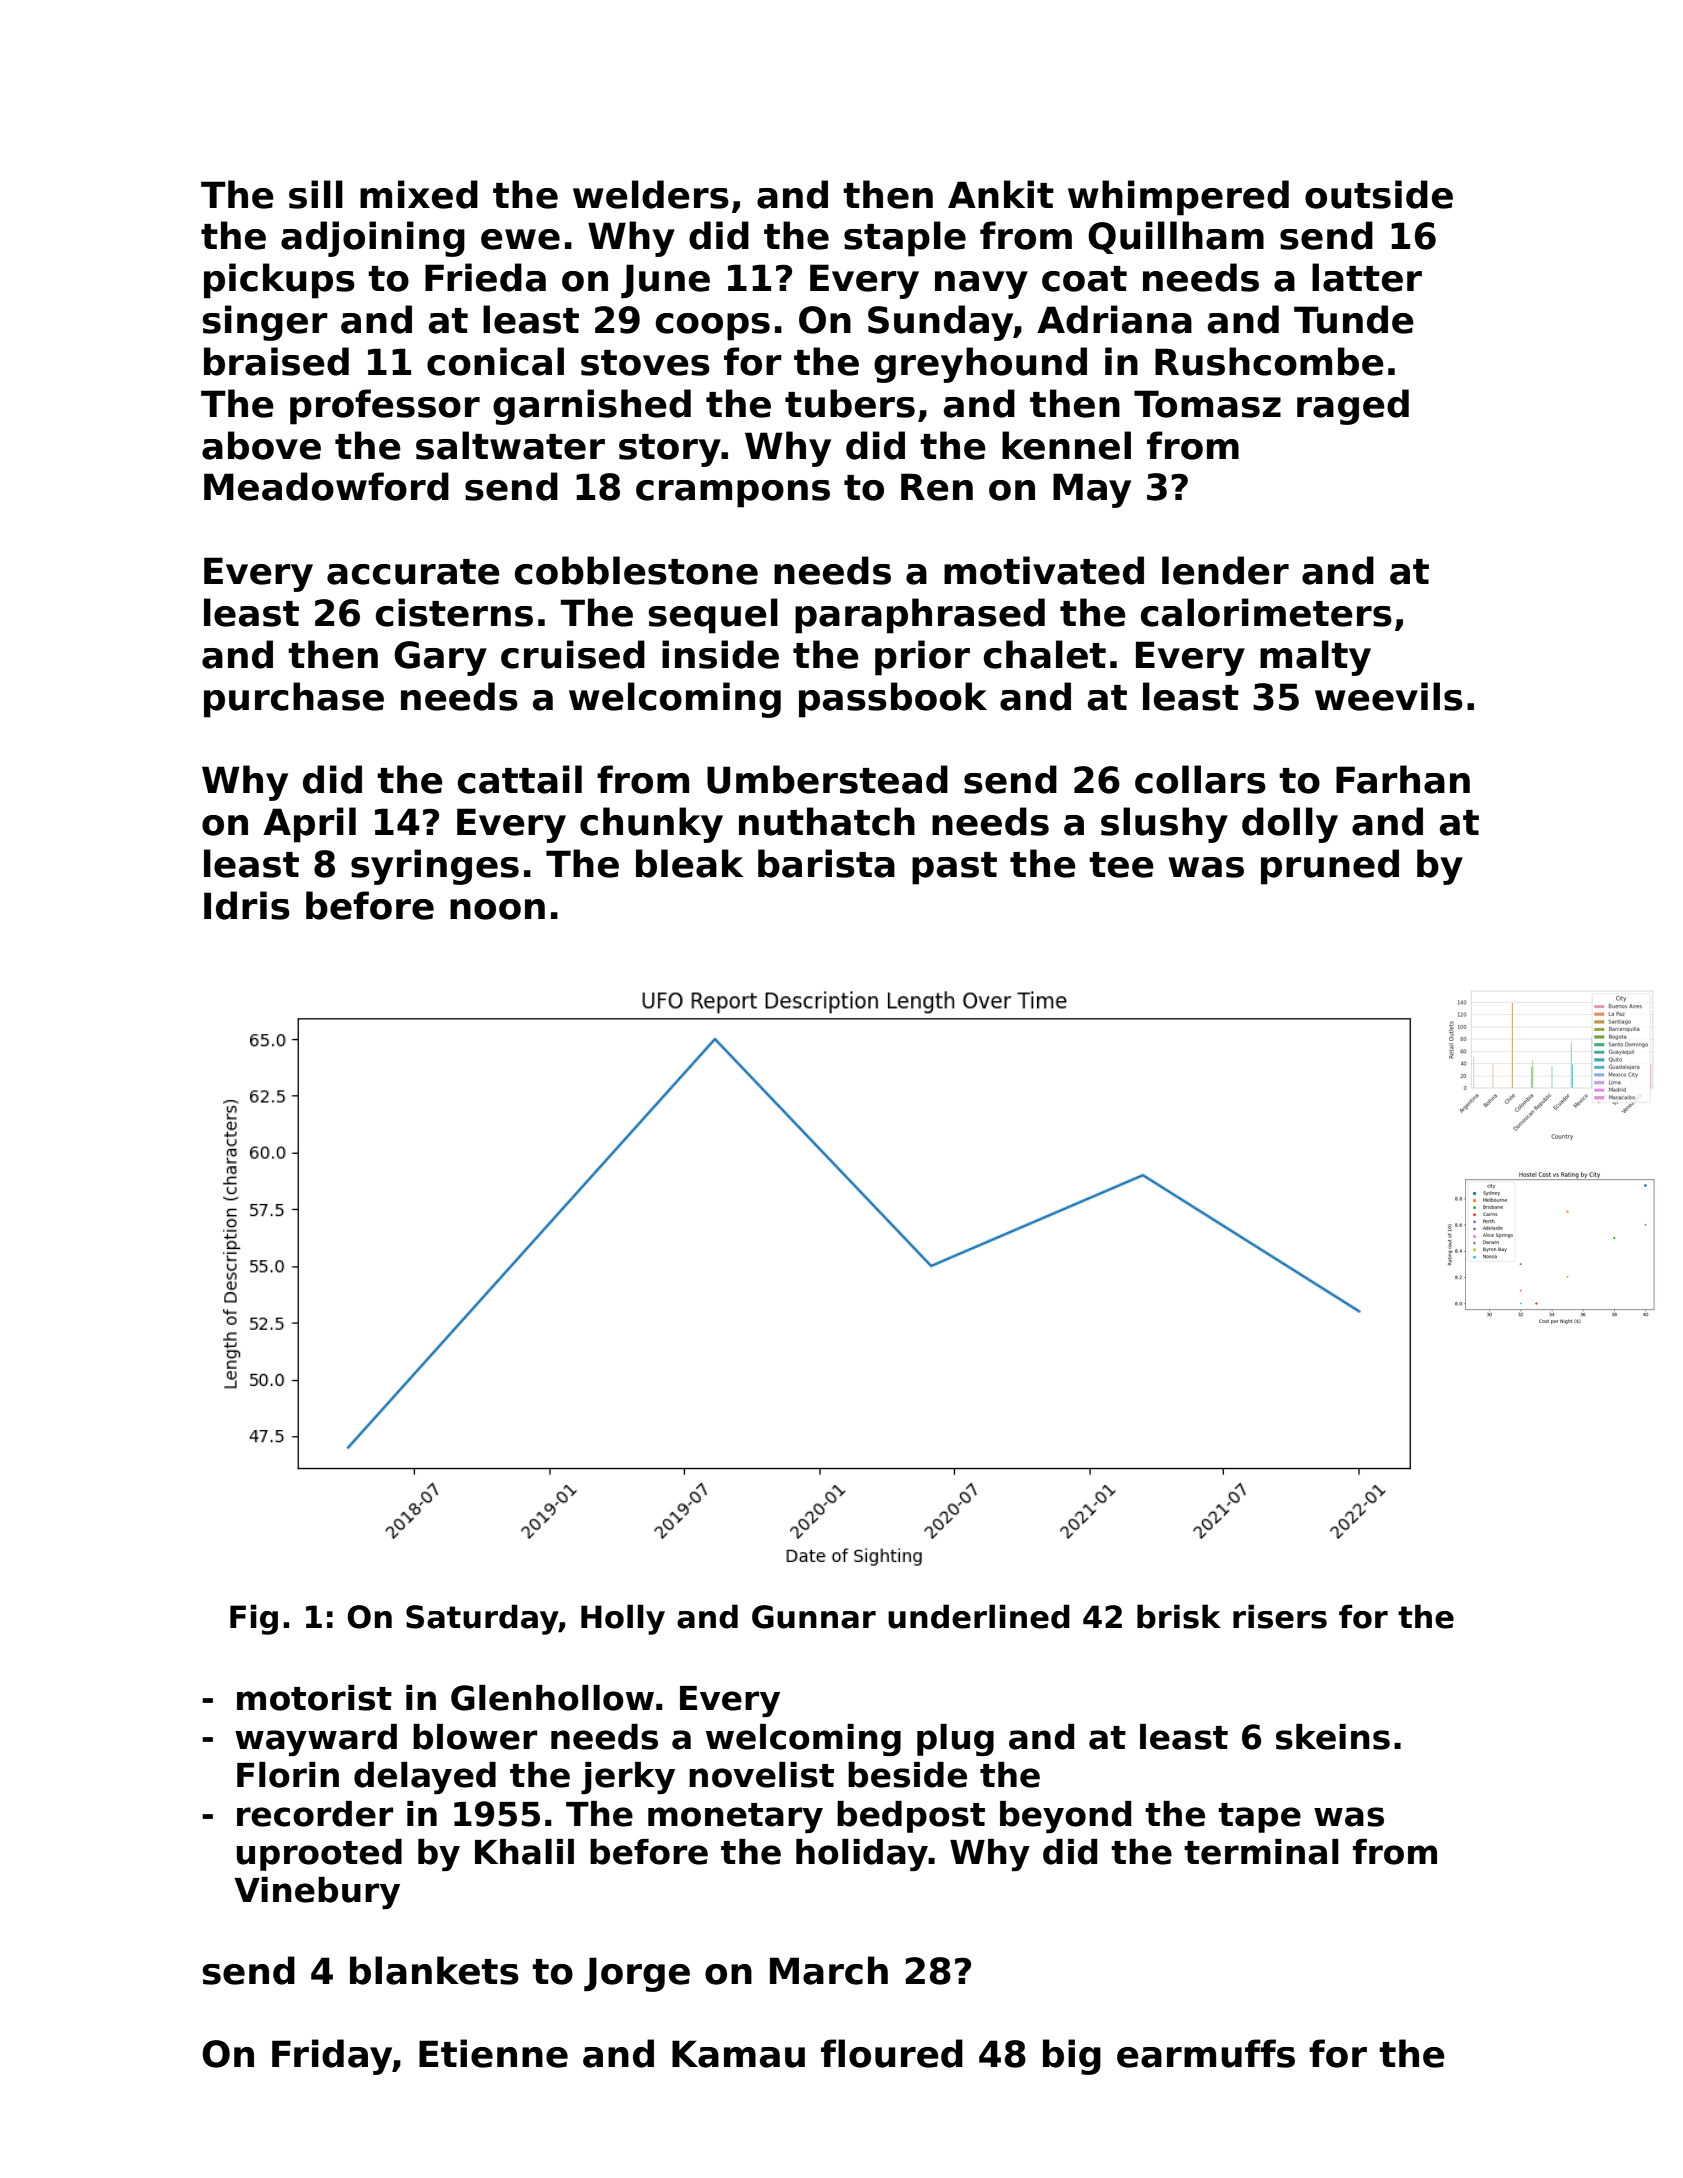  I want to click on skeins, so click(1333, 1737).
